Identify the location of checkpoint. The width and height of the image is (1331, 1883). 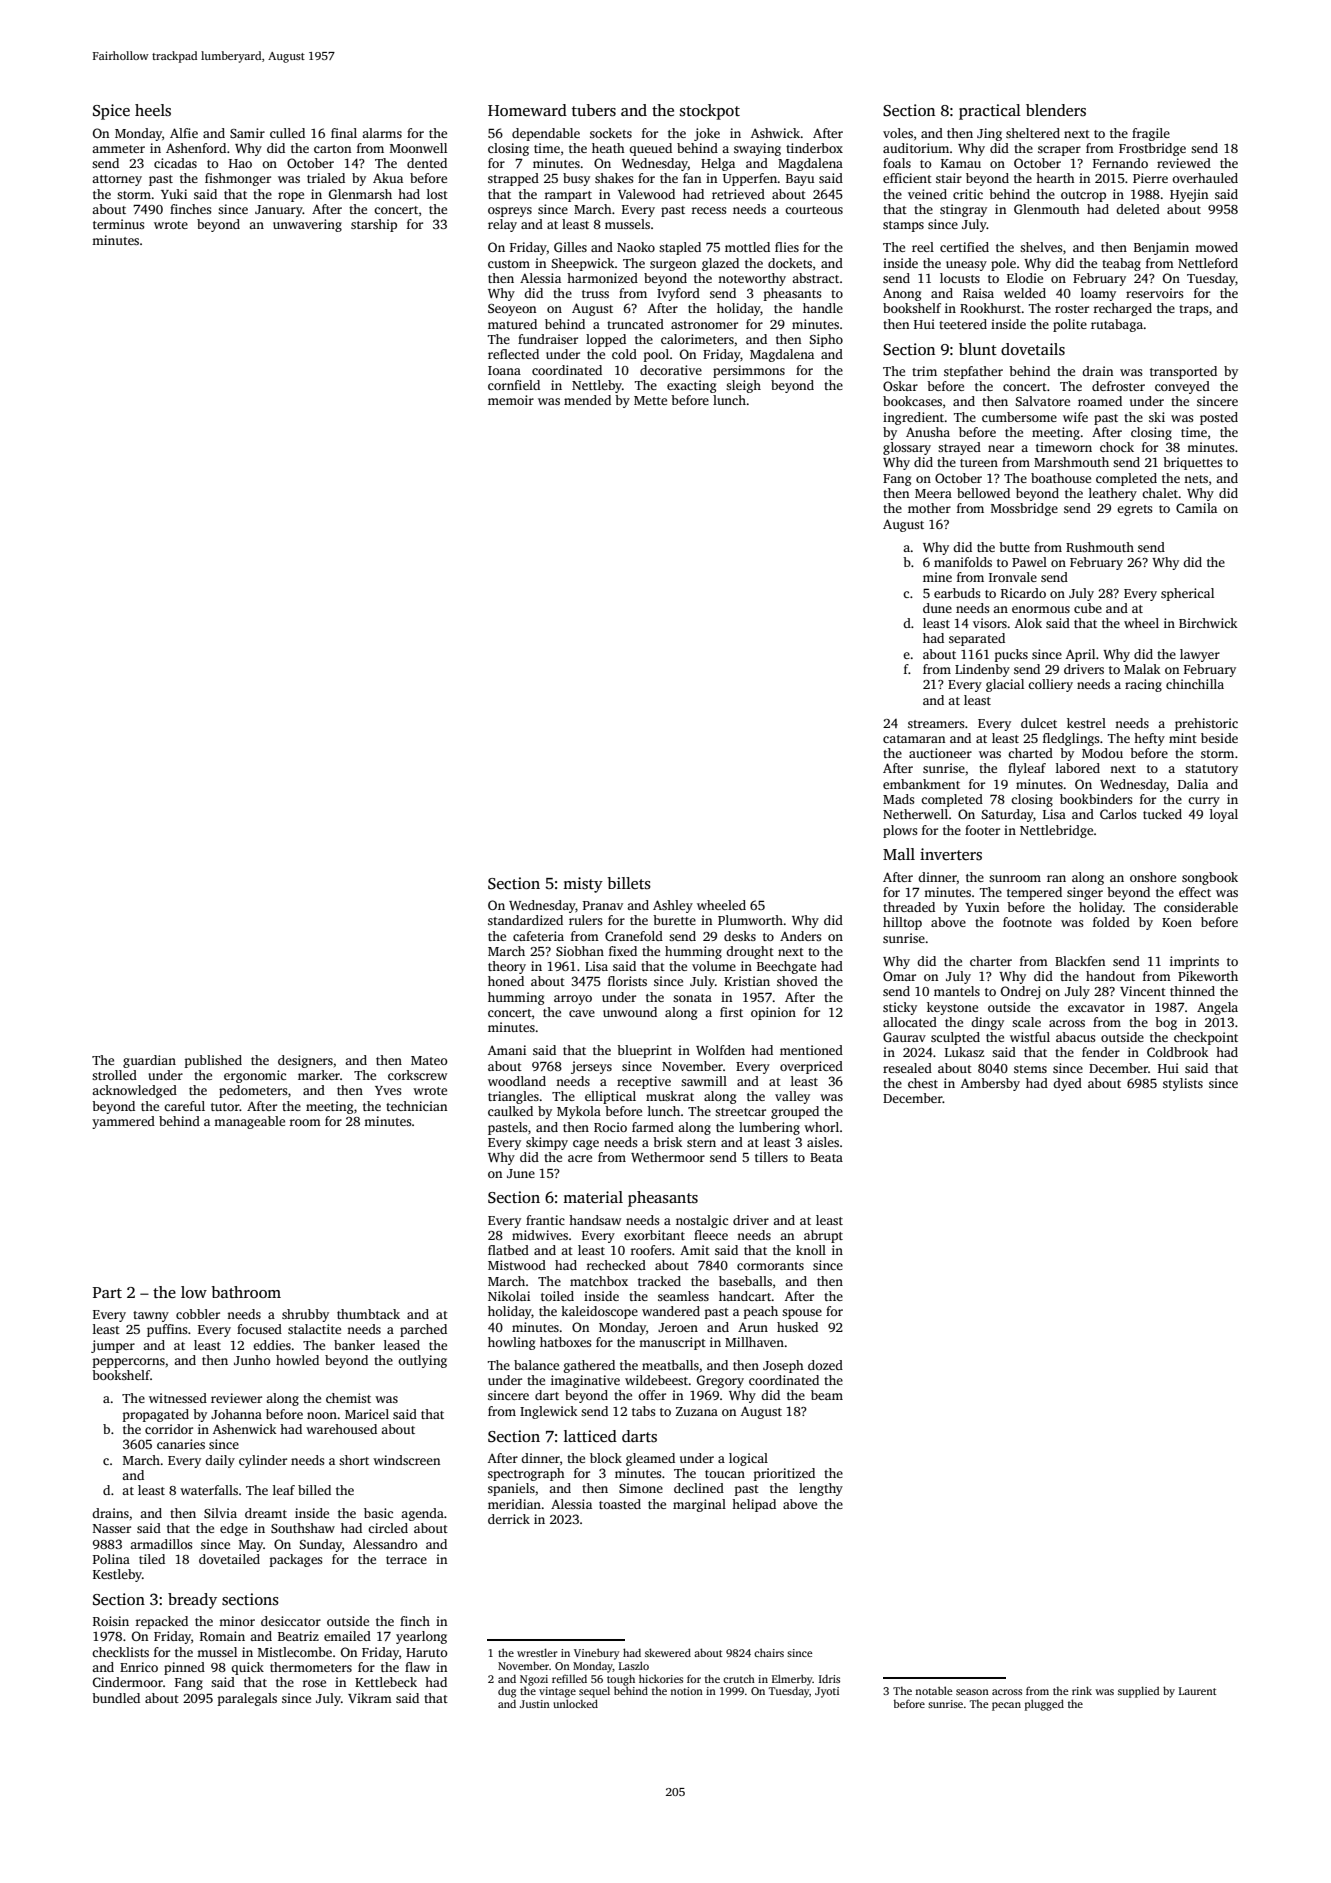
(1206, 1038).
